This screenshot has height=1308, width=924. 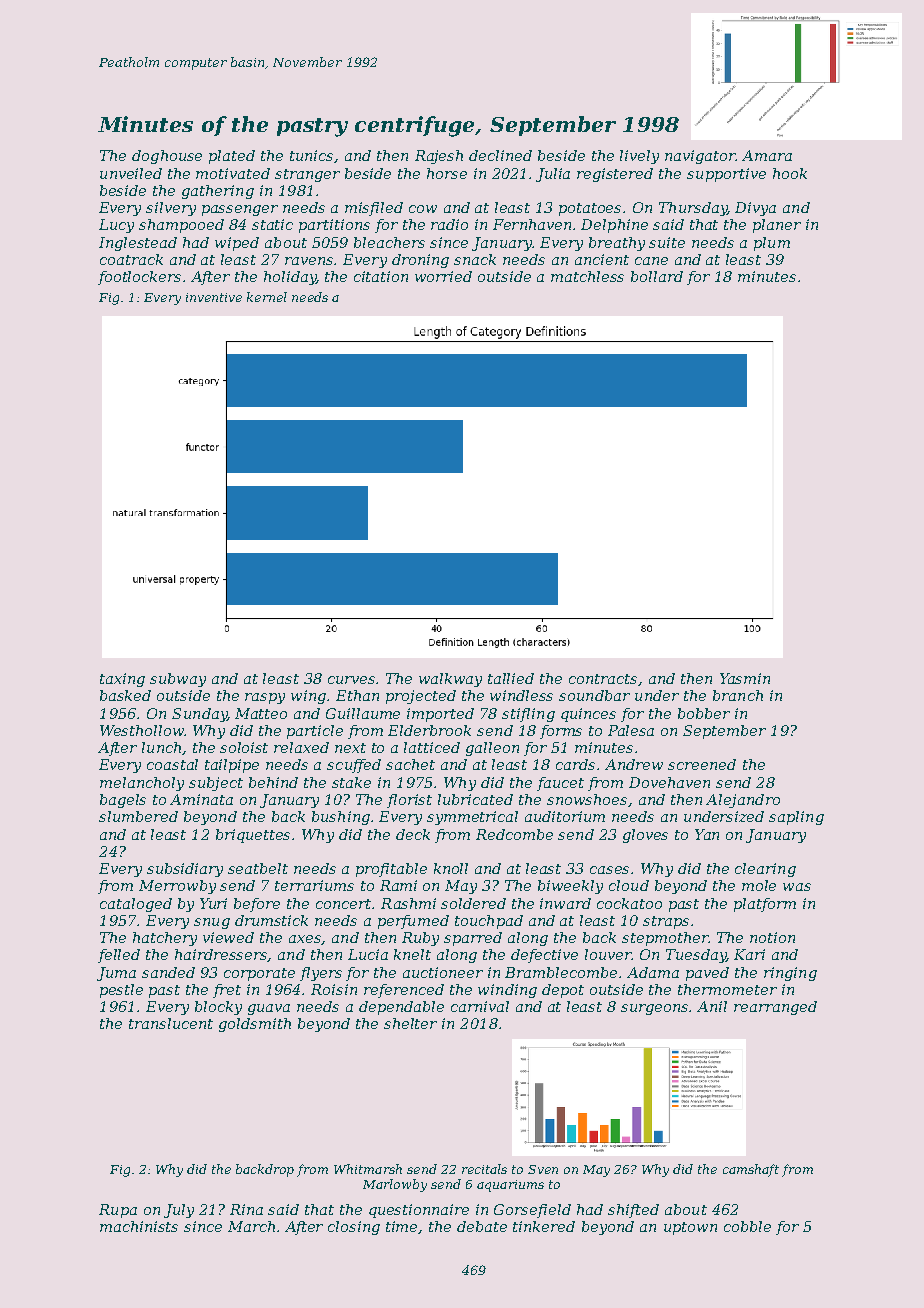 I want to click on Whitmarsh, so click(x=368, y=1169).
